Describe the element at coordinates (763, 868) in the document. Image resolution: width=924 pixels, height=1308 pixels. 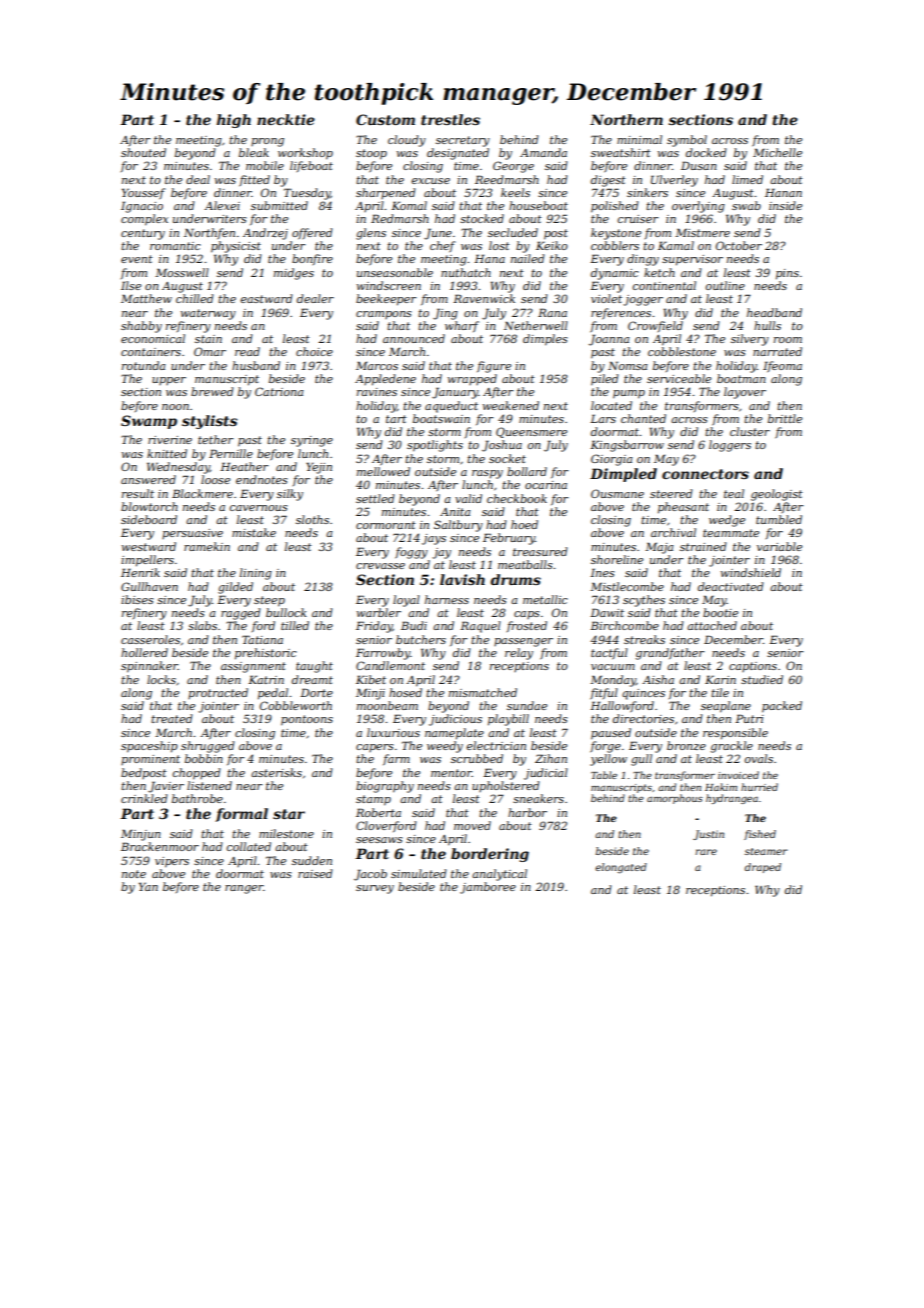
I see `draped` at that location.
